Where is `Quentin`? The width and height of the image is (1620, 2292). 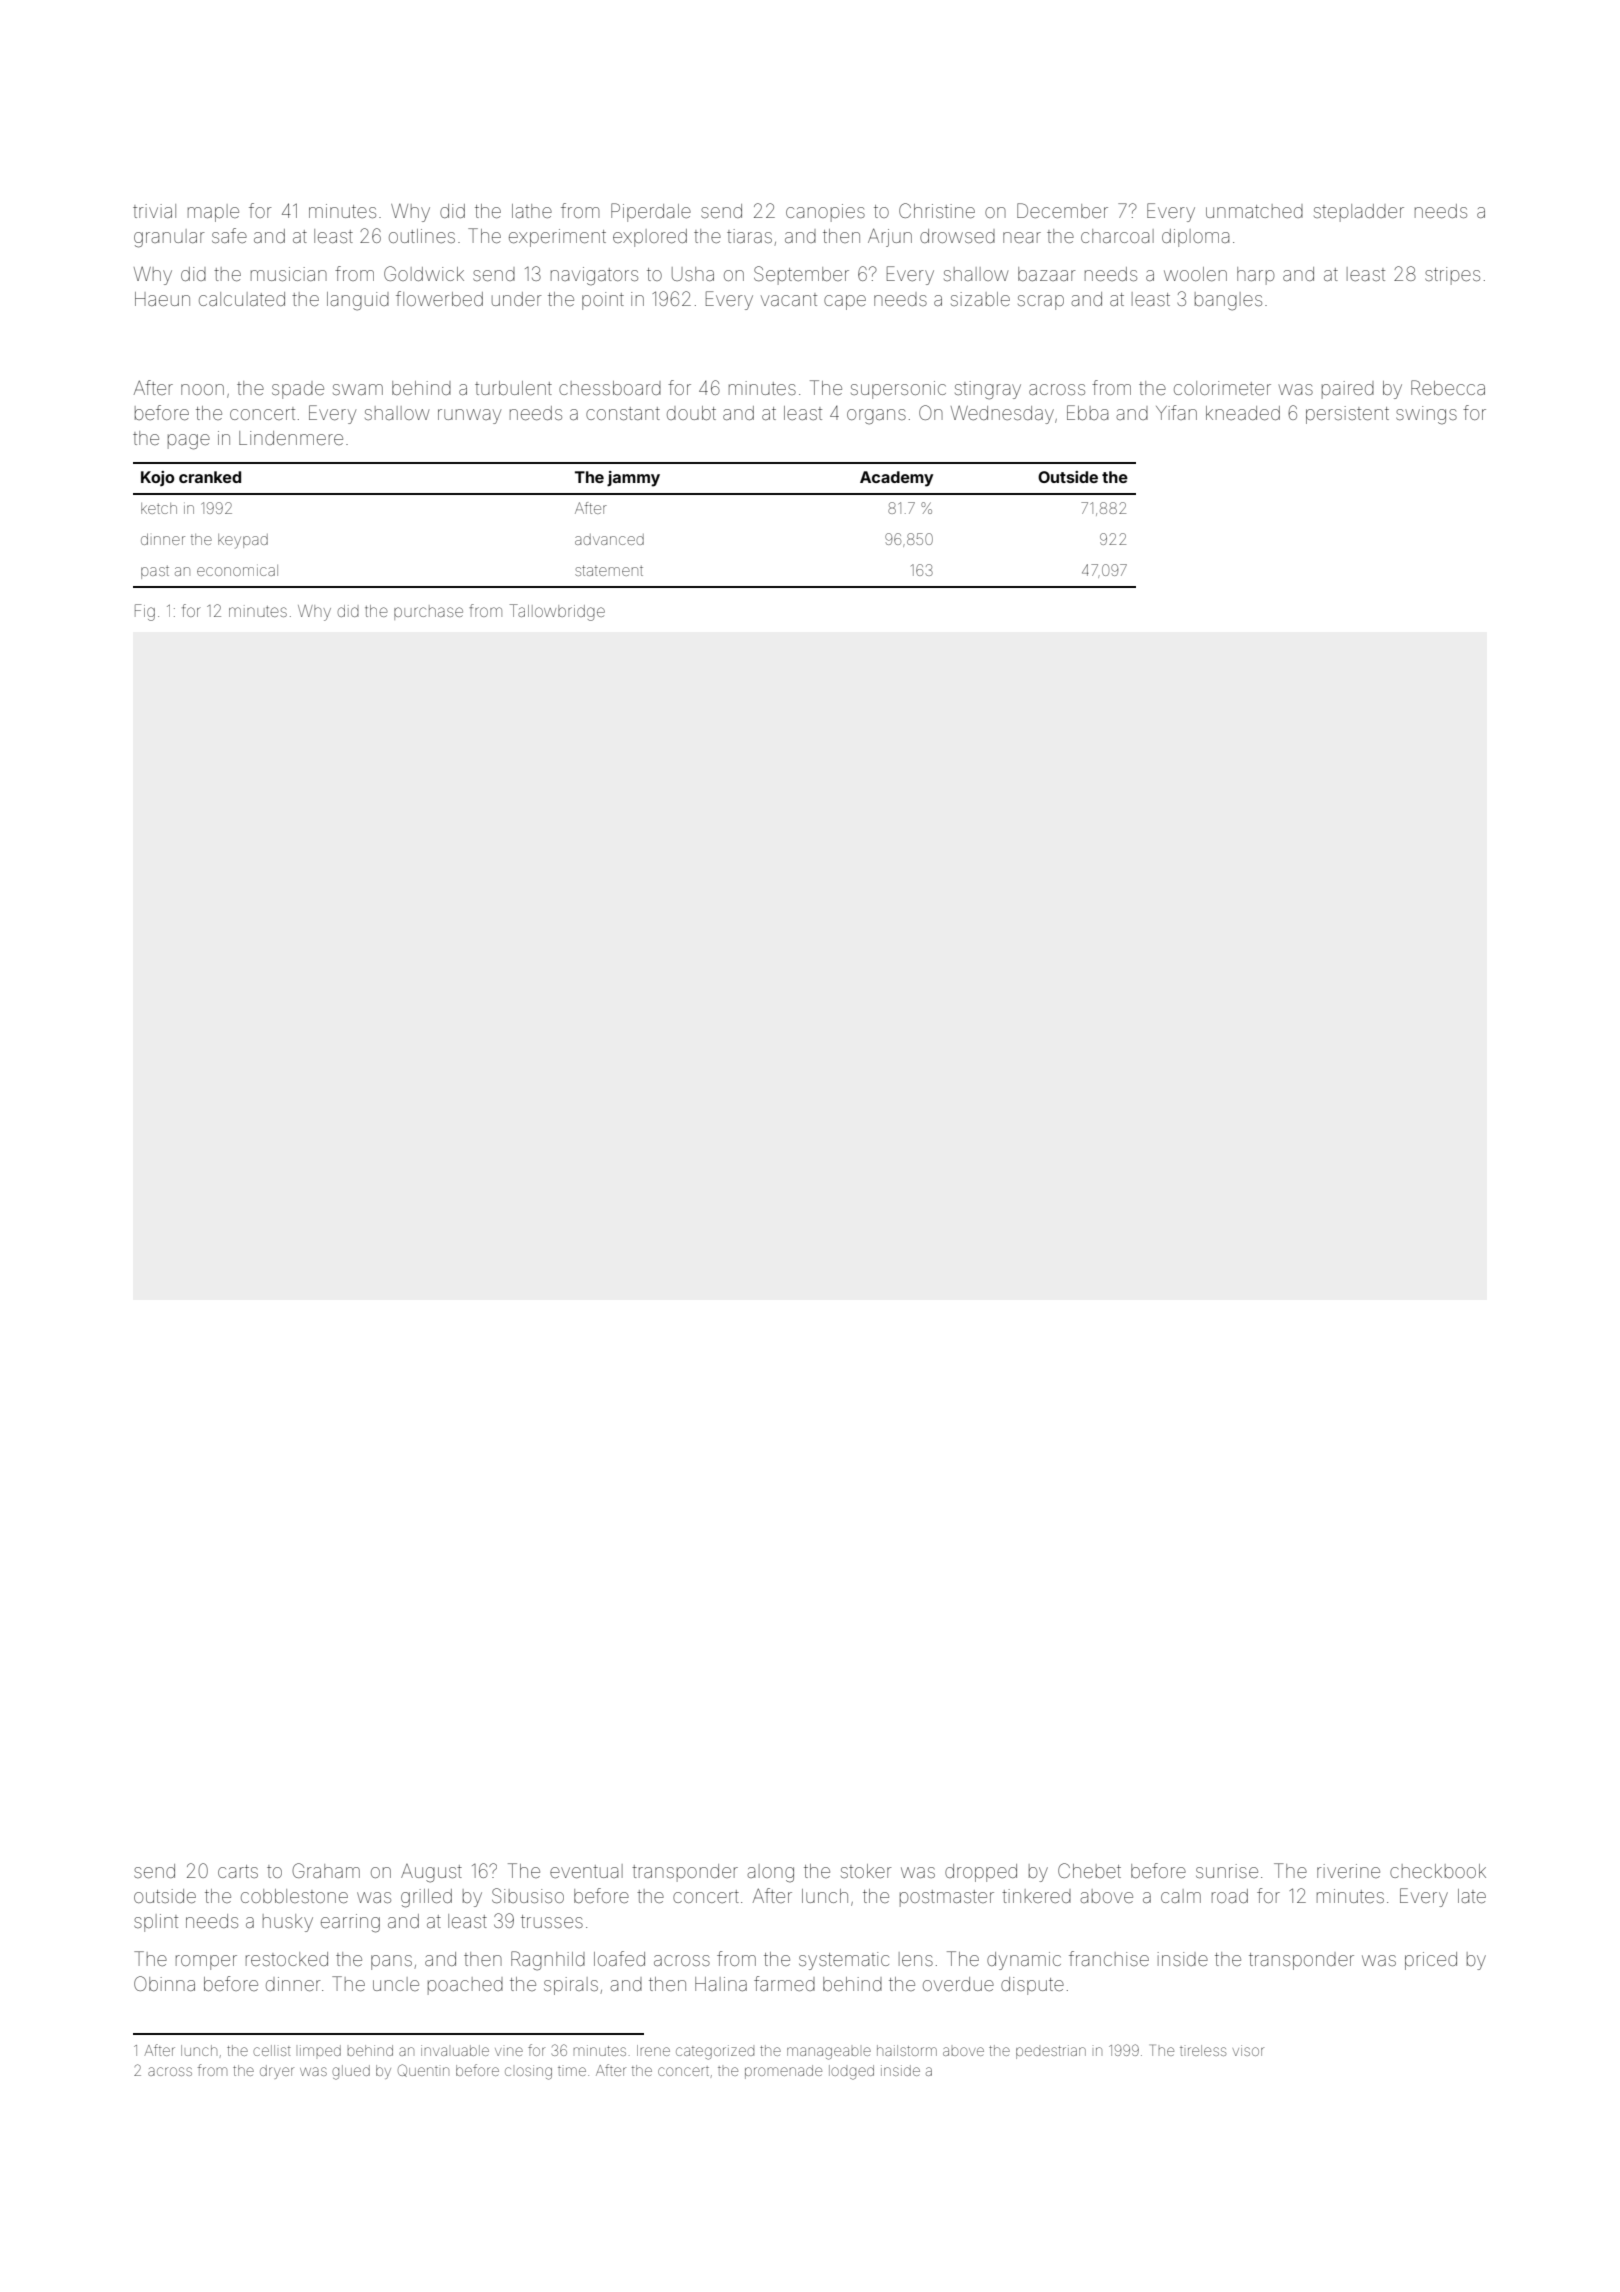 Quentin is located at coordinates (423, 2070).
